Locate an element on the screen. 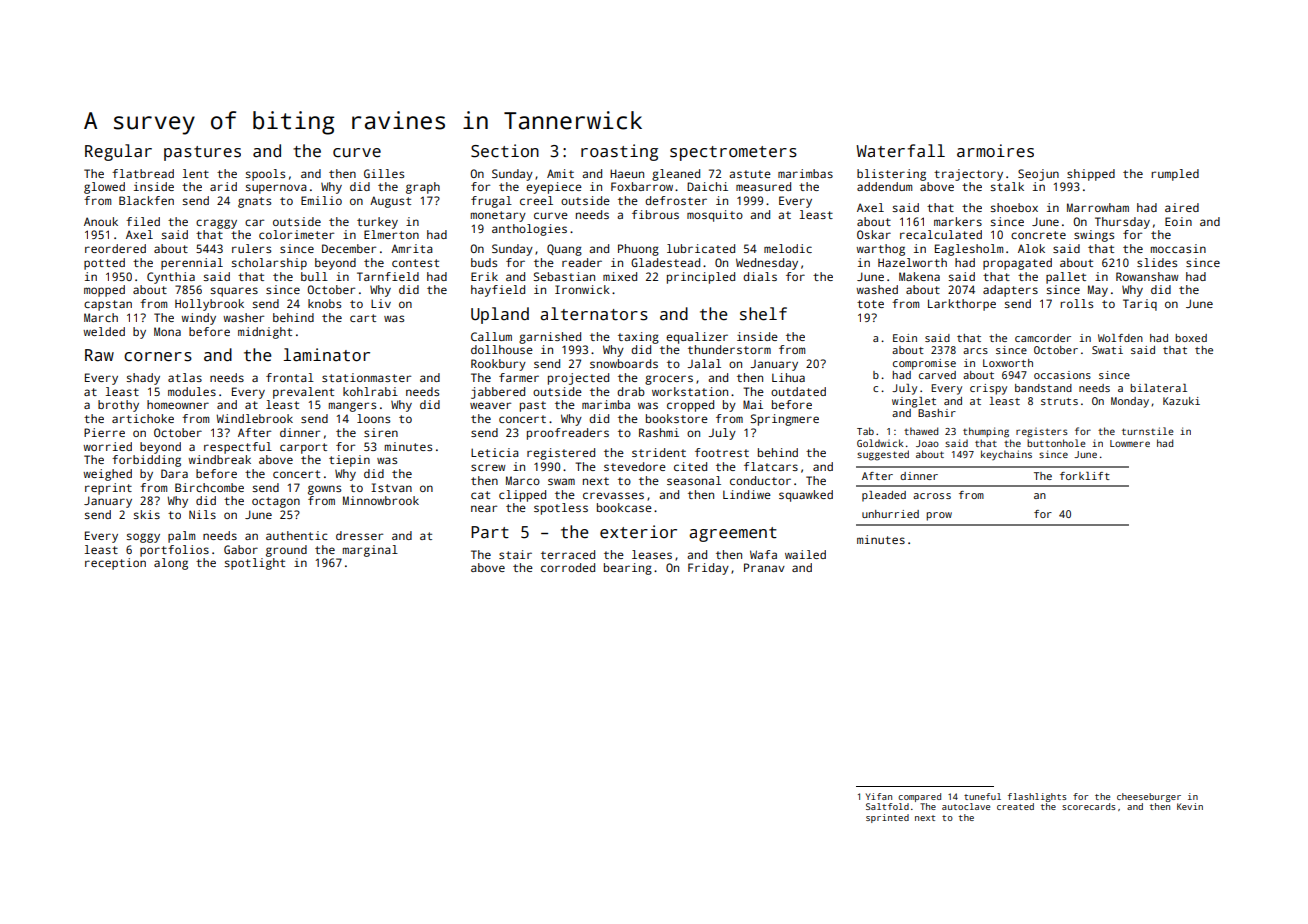 Image resolution: width=1308 pixels, height=924 pixels. autoclave is located at coordinates (966, 806).
